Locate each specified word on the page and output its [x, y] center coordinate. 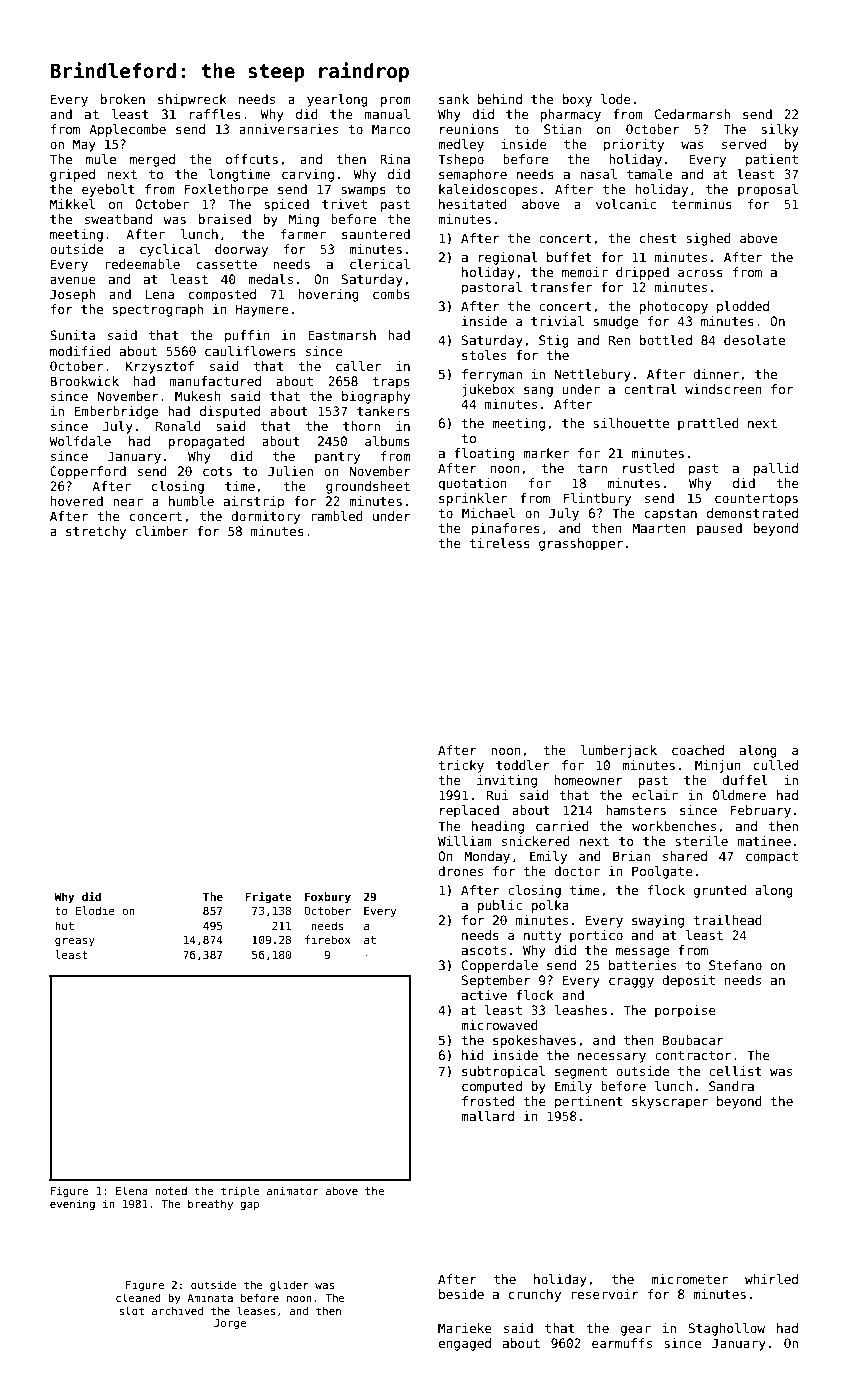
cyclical [170, 250]
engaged [464, 1344]
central [650, 389]
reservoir [605, 1294]
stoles [484, 355]
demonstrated [752, 513]
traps [391, 383]
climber [162, 531]
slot [131, 1310]
